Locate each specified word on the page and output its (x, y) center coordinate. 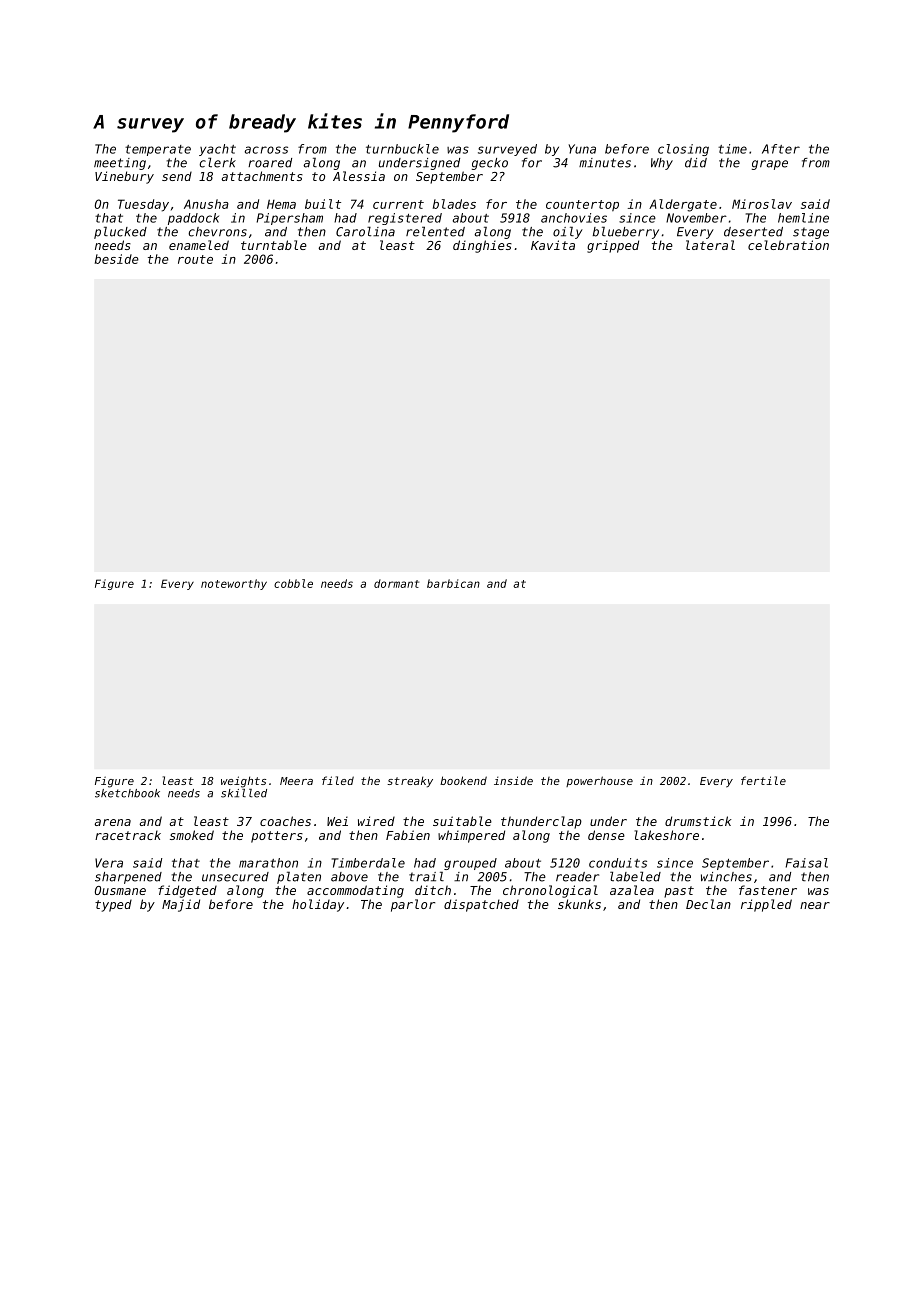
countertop (582, 205)
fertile (763, 780)
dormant (396, 583)
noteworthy (234, 584)
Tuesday (143, 205)
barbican (453, 583)
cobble (293, 583)
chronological (550, 891)
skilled (244, 793)
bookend (463, 780)
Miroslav (762, 204)
